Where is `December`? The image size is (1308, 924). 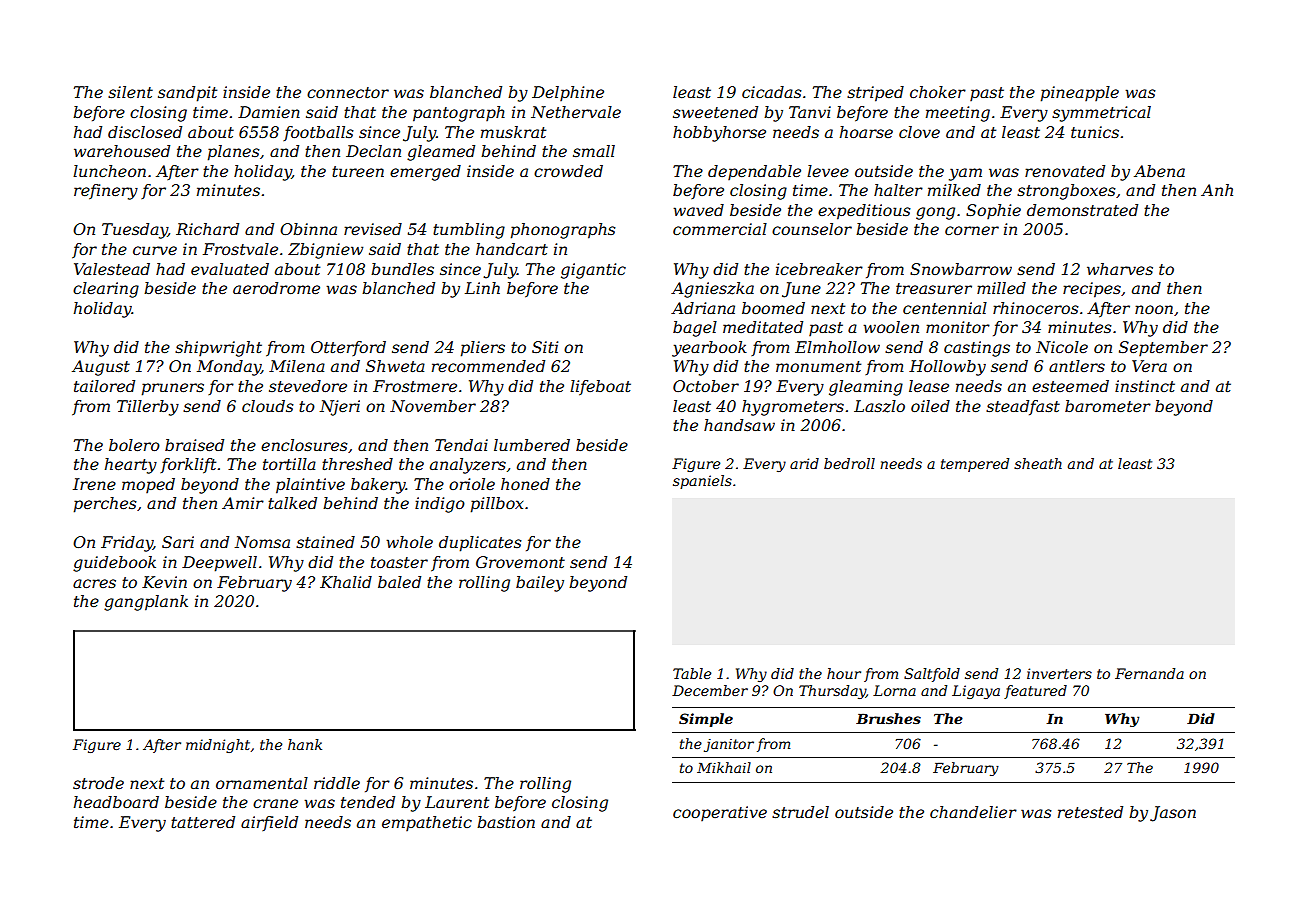
December is located at coordinates (710, 690).
